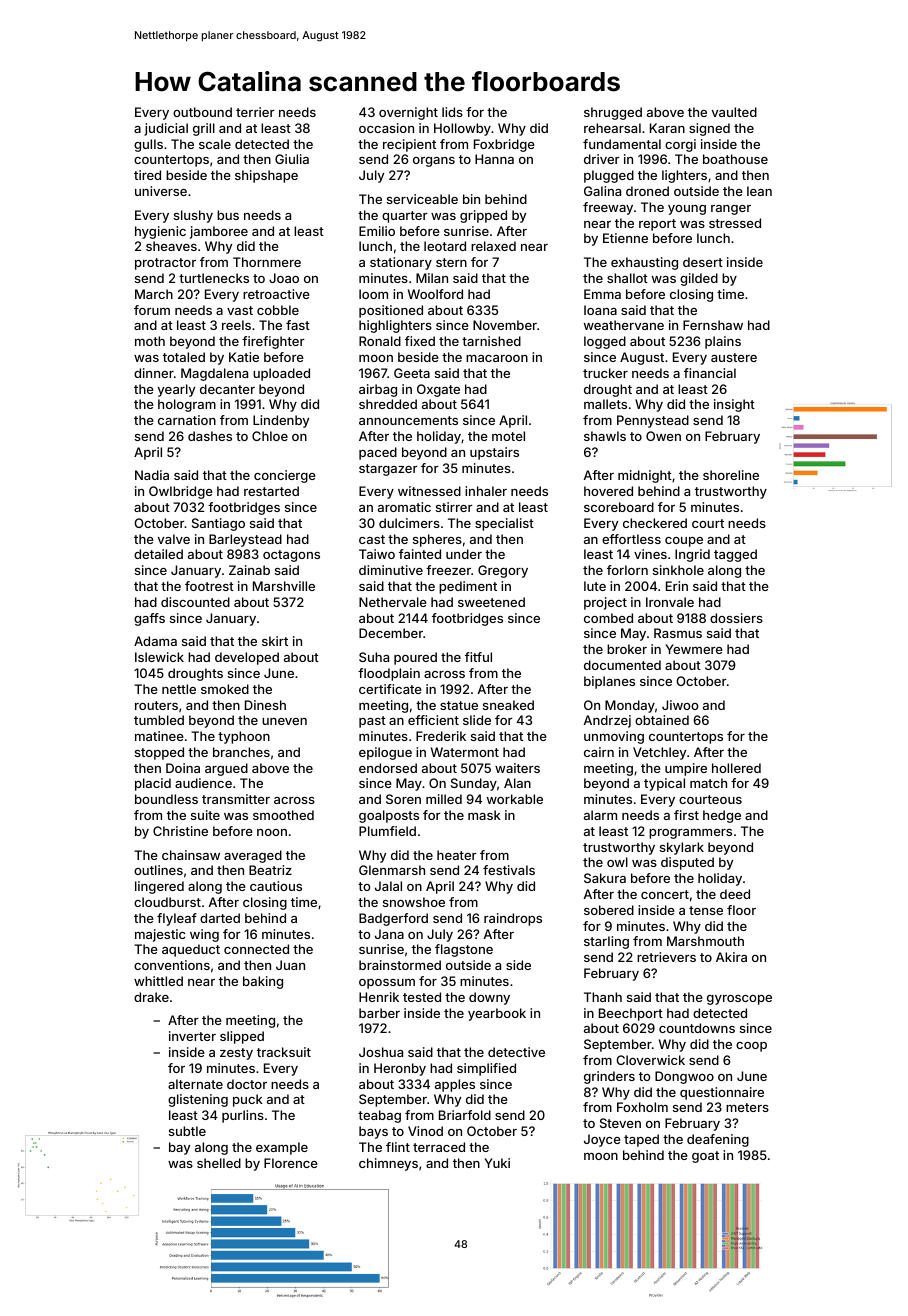 The width and height of the page is (908, 1316). I want to click on goat, so click(705, 1157).
